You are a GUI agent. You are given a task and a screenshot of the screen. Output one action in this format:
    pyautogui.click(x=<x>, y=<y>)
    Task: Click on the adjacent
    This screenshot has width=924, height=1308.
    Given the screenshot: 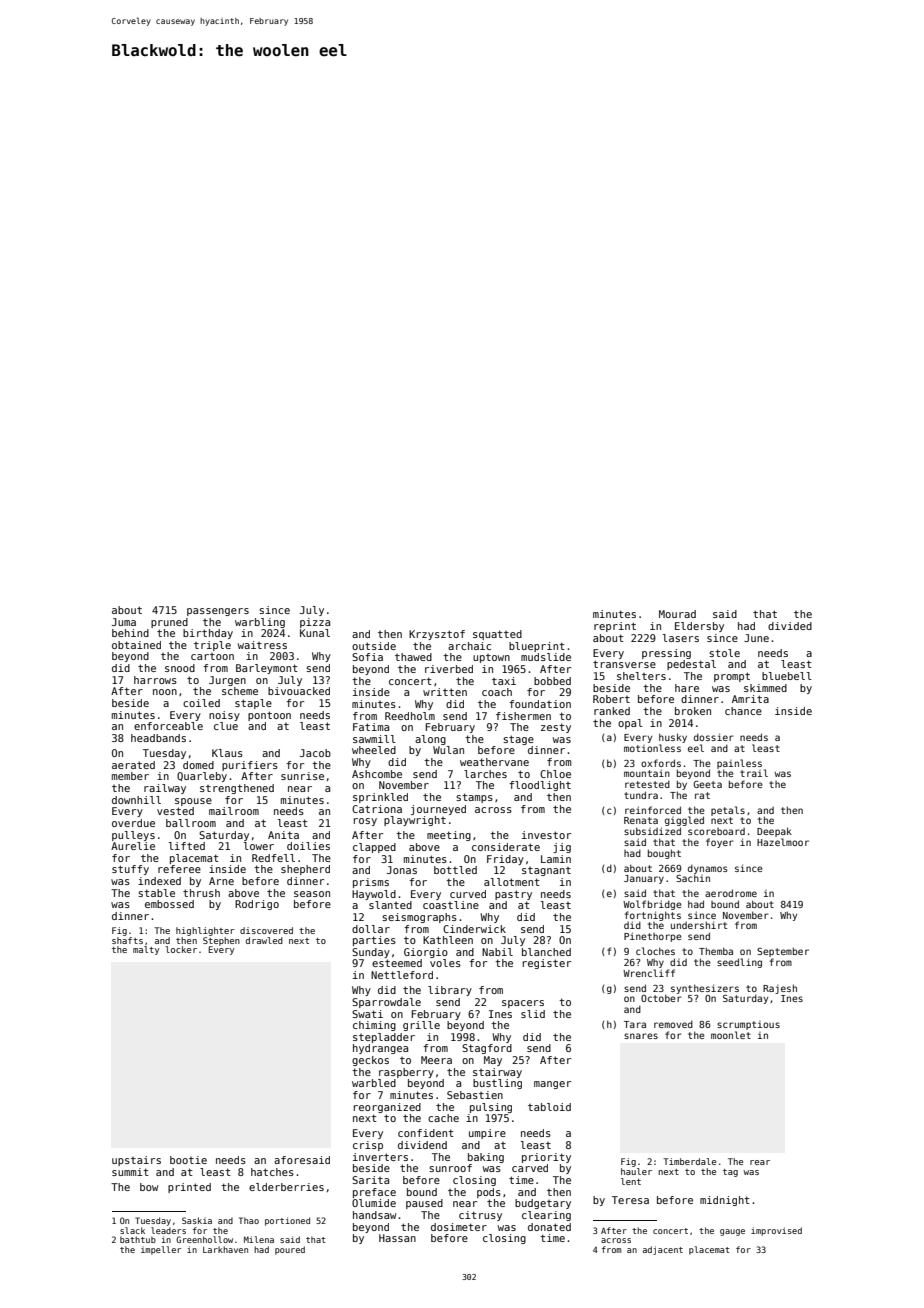 What is the action you would take?
    pyautogui.click(x=663, y=1250)
